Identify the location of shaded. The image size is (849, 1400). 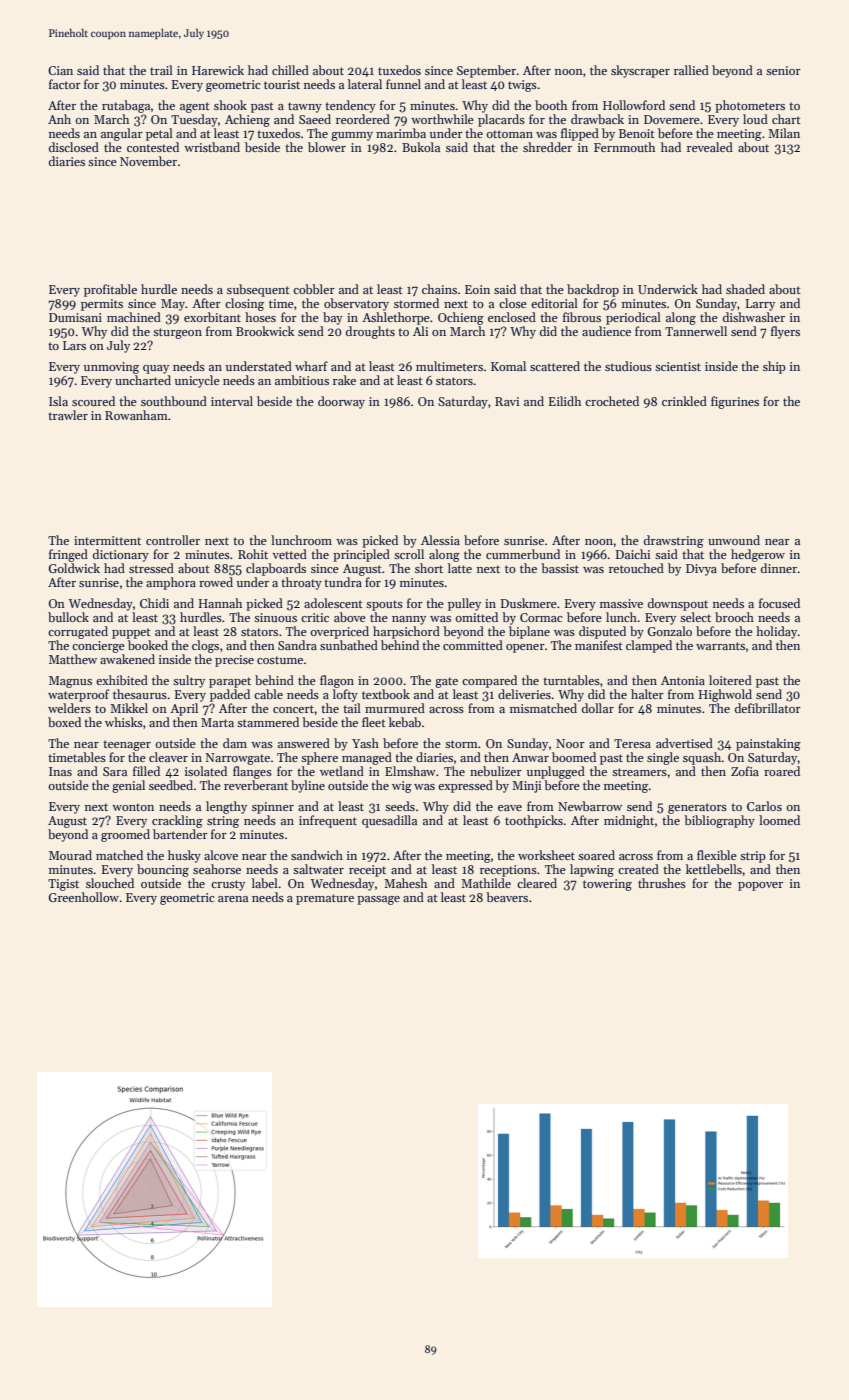
(745, 289).
